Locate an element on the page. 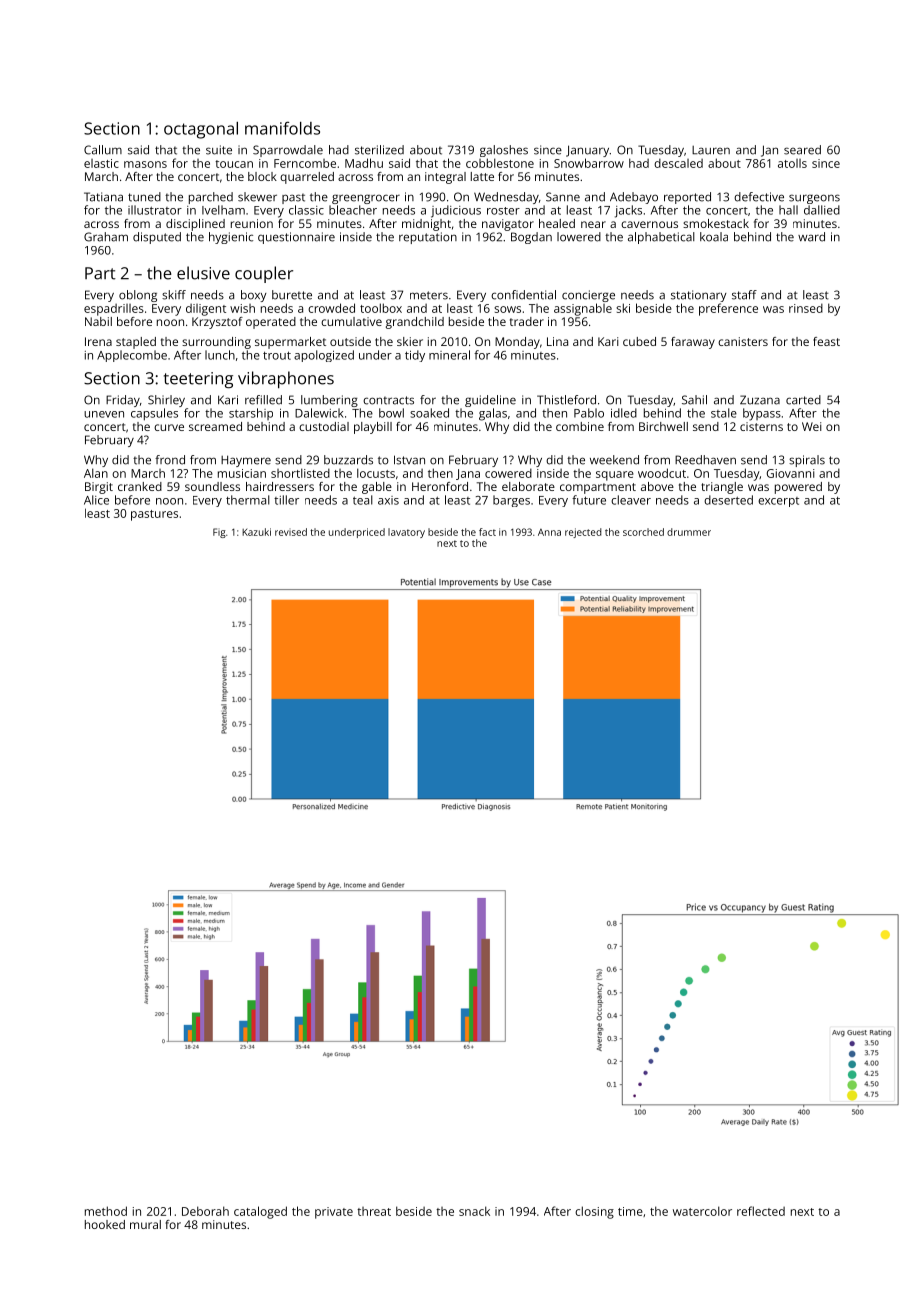  screamed is located at coordinates (215, 426).
